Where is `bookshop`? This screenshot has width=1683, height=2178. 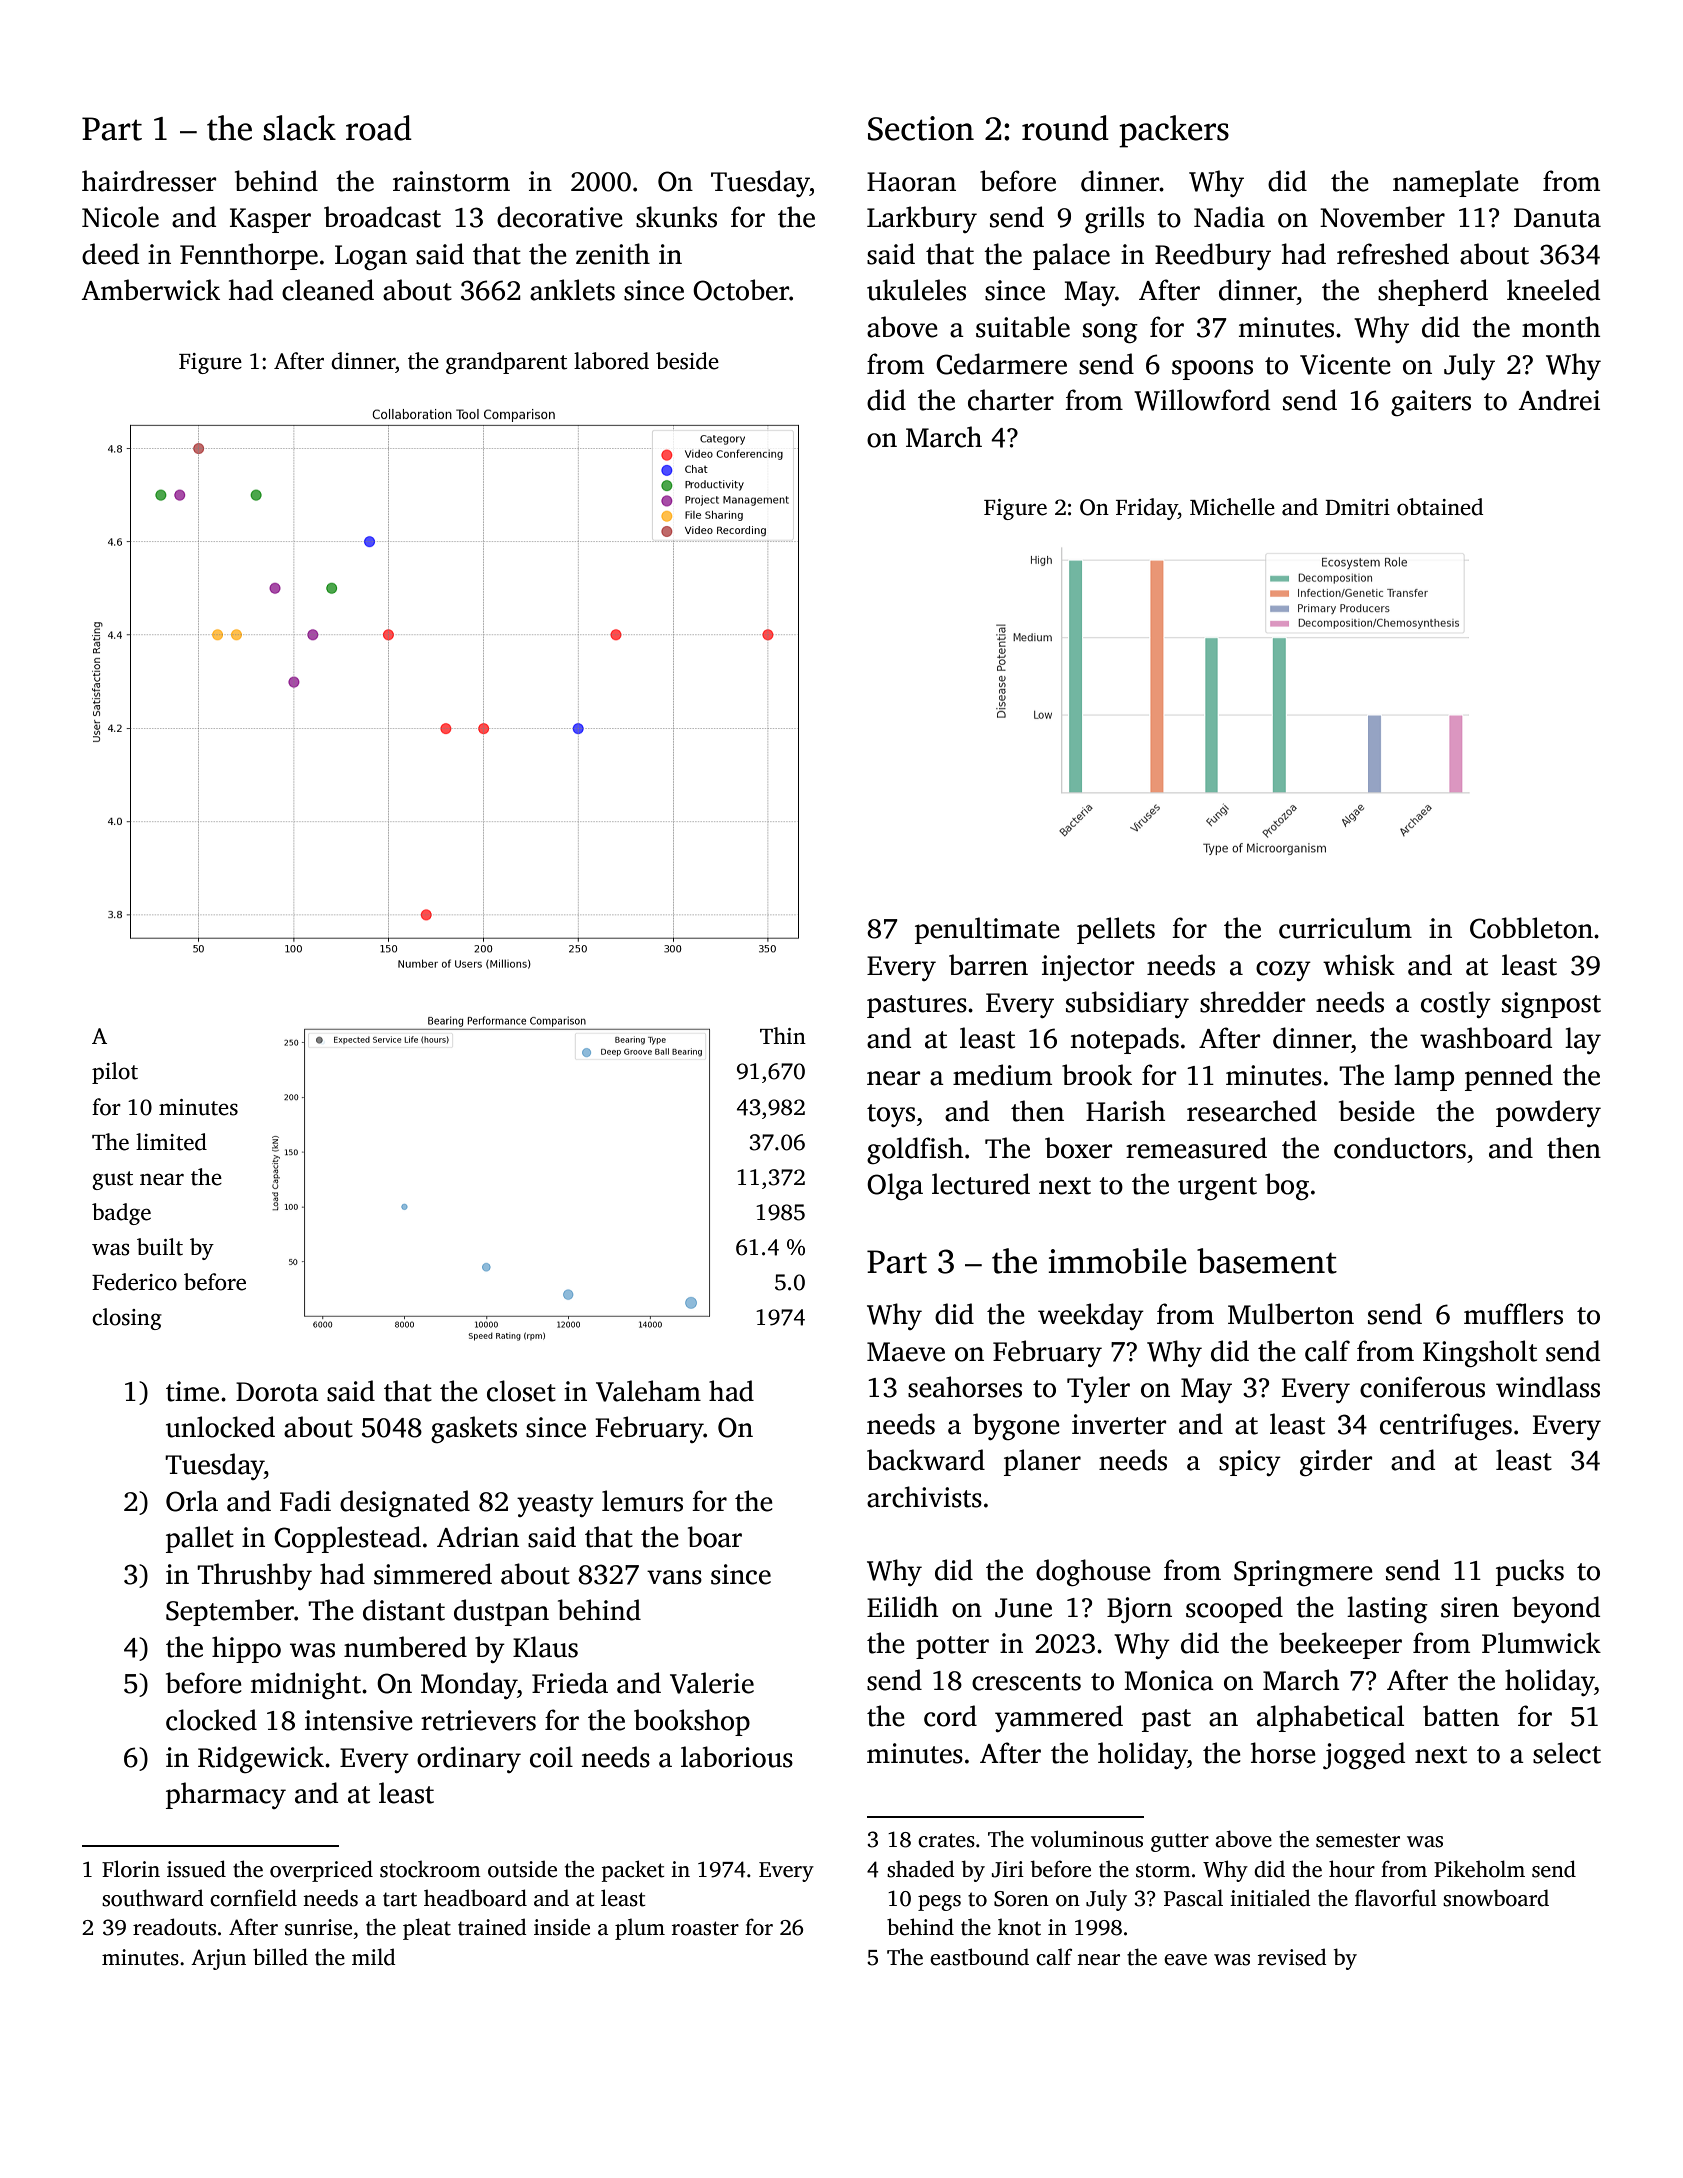 bookshop is located at coordinates (692, 1722).
